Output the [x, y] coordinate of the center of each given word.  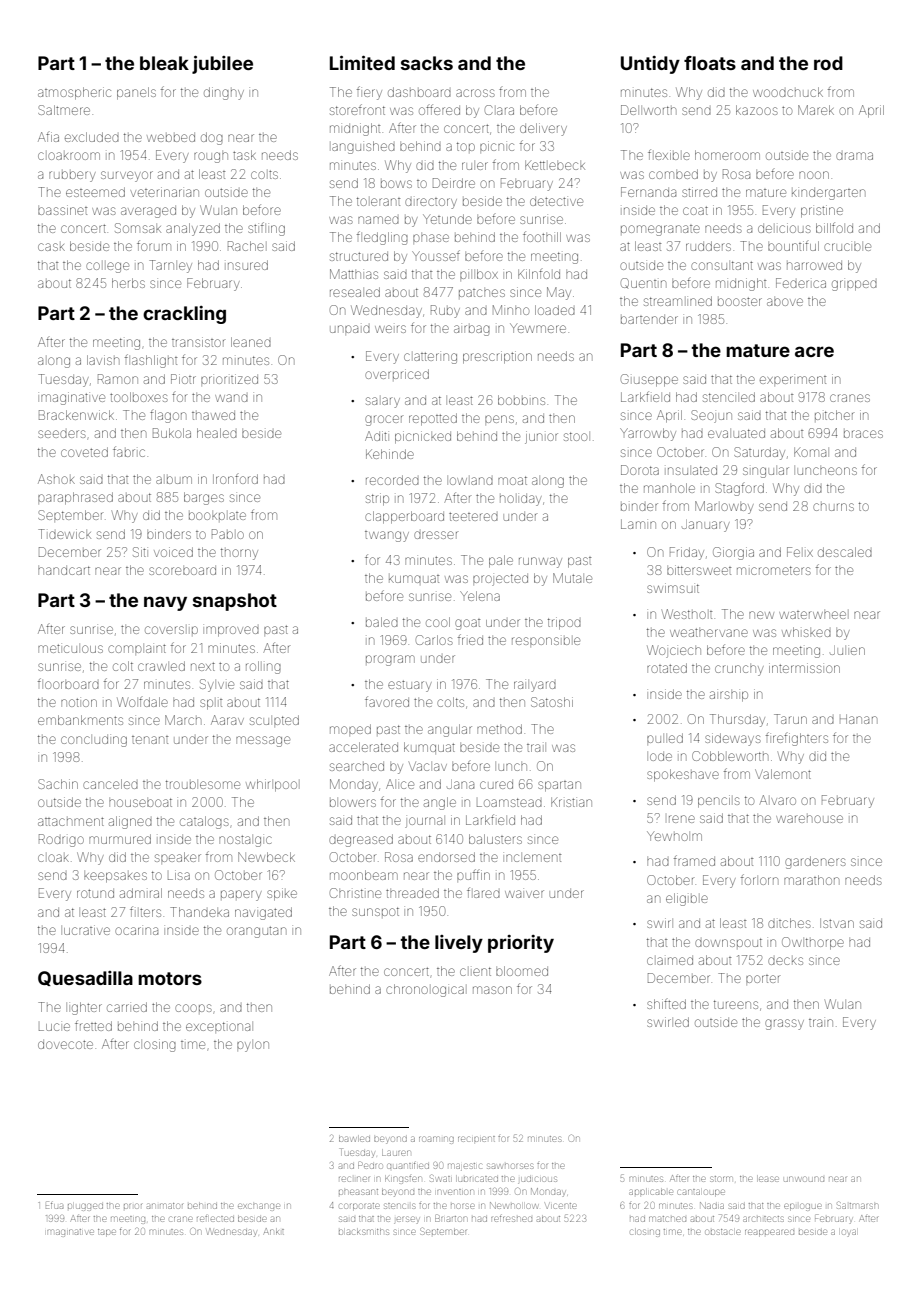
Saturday [759, 453]
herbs [128, 283]
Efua [54, 1205]
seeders [62, 434]
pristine [822, 211]
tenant [150, 740]
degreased [361, 840]
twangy [387, 536]
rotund [95, 893]
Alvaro [777, 800]
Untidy [650, 65]
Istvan [837, 923]
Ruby [445, 311]
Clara [499, 110]
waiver [524, 894]
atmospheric [74, 93]
